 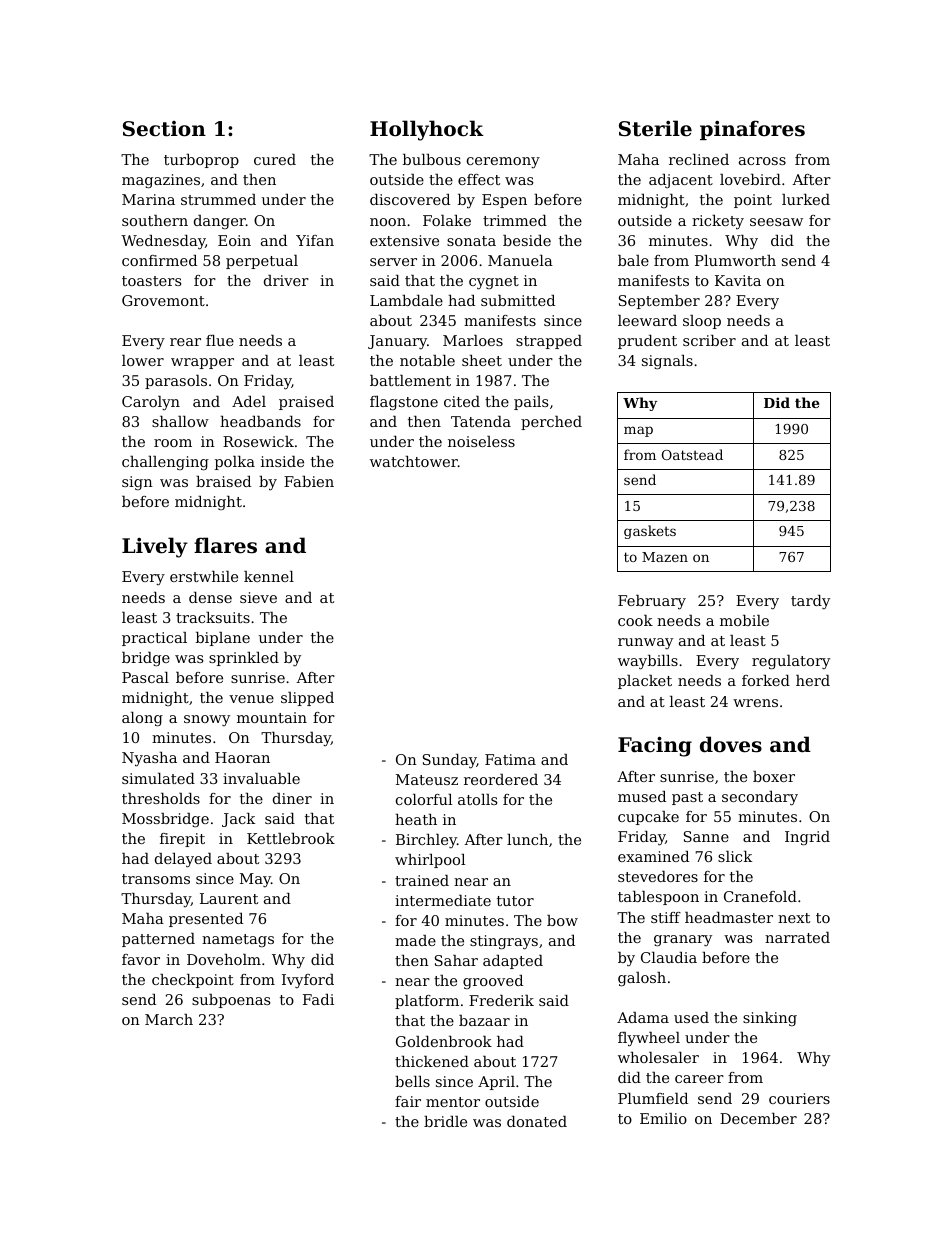 What do you see at coordinates (307, 699) in the image?
I see `slipped` at bounding box center [307, 699].
